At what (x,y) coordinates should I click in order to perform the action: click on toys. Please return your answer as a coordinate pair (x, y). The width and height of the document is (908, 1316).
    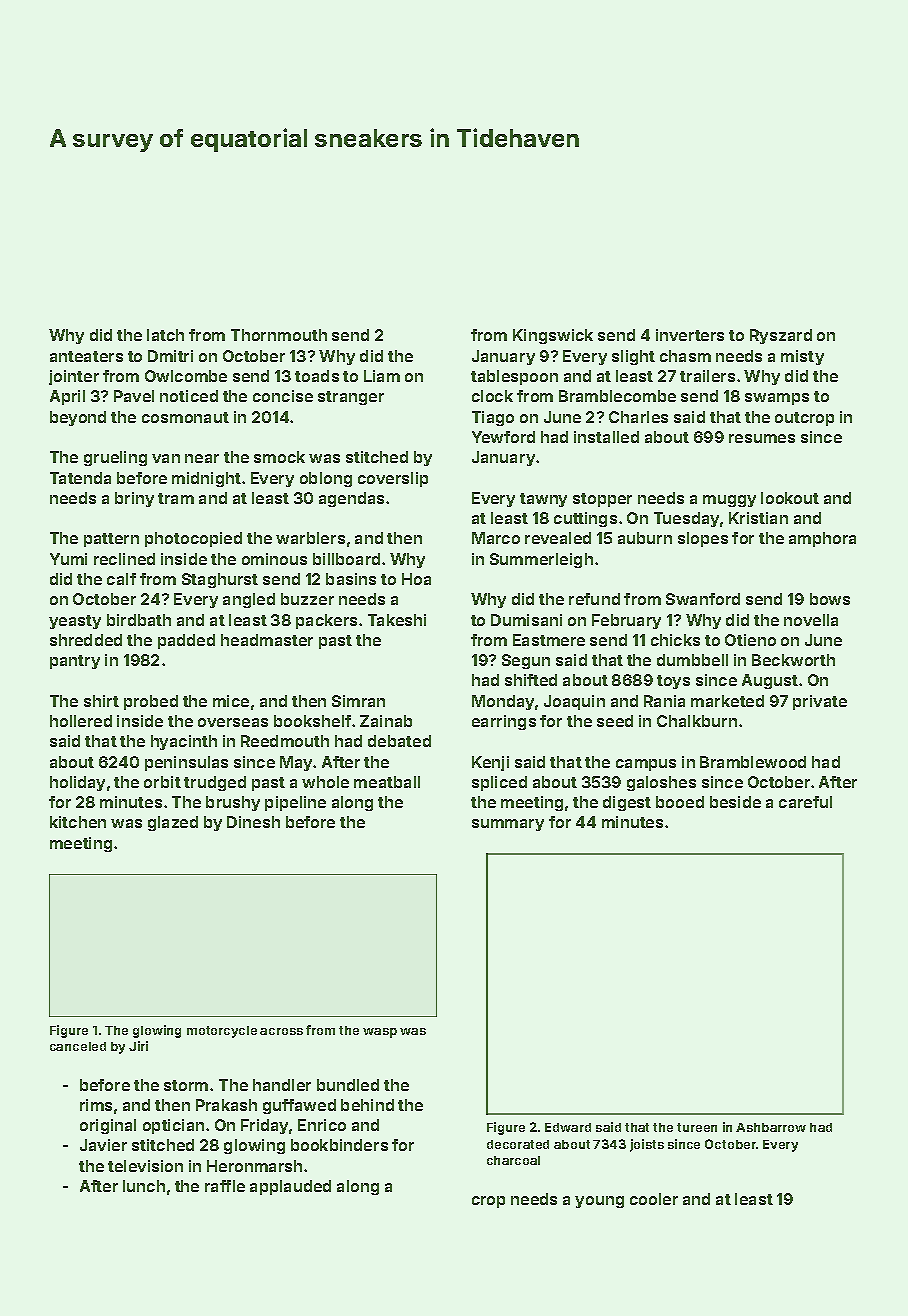
    Looking at the image, I should click on (673, 682).
